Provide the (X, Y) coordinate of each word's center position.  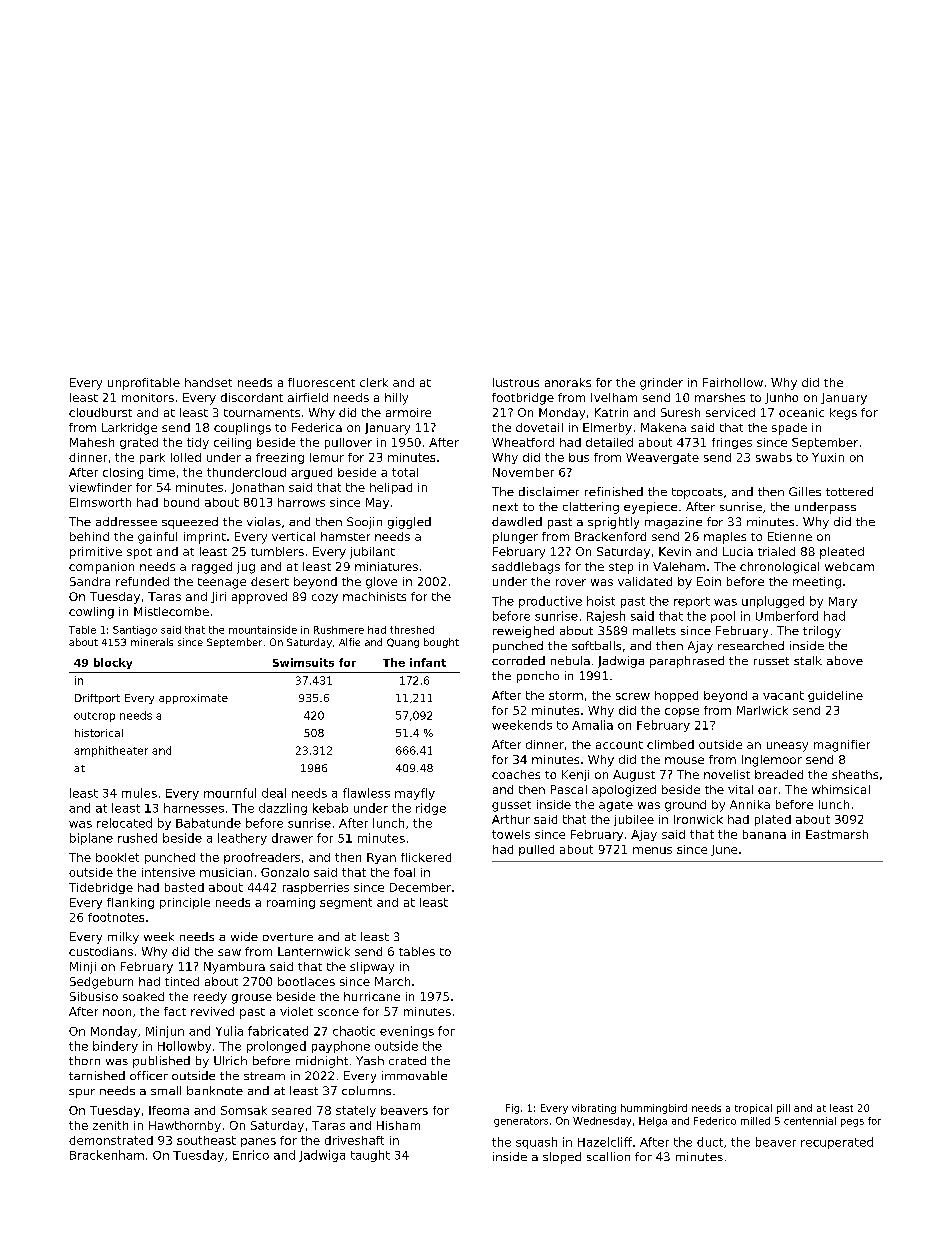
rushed (137, 838)
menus (652, 850)
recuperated (837, 1143)
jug (246, 568)
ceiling (232, 443)
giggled (409, 523)
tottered (849, 491)
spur (82, 1093)
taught (370, 1156)
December (420, 887)
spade (789, 429)
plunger (515, 538)
